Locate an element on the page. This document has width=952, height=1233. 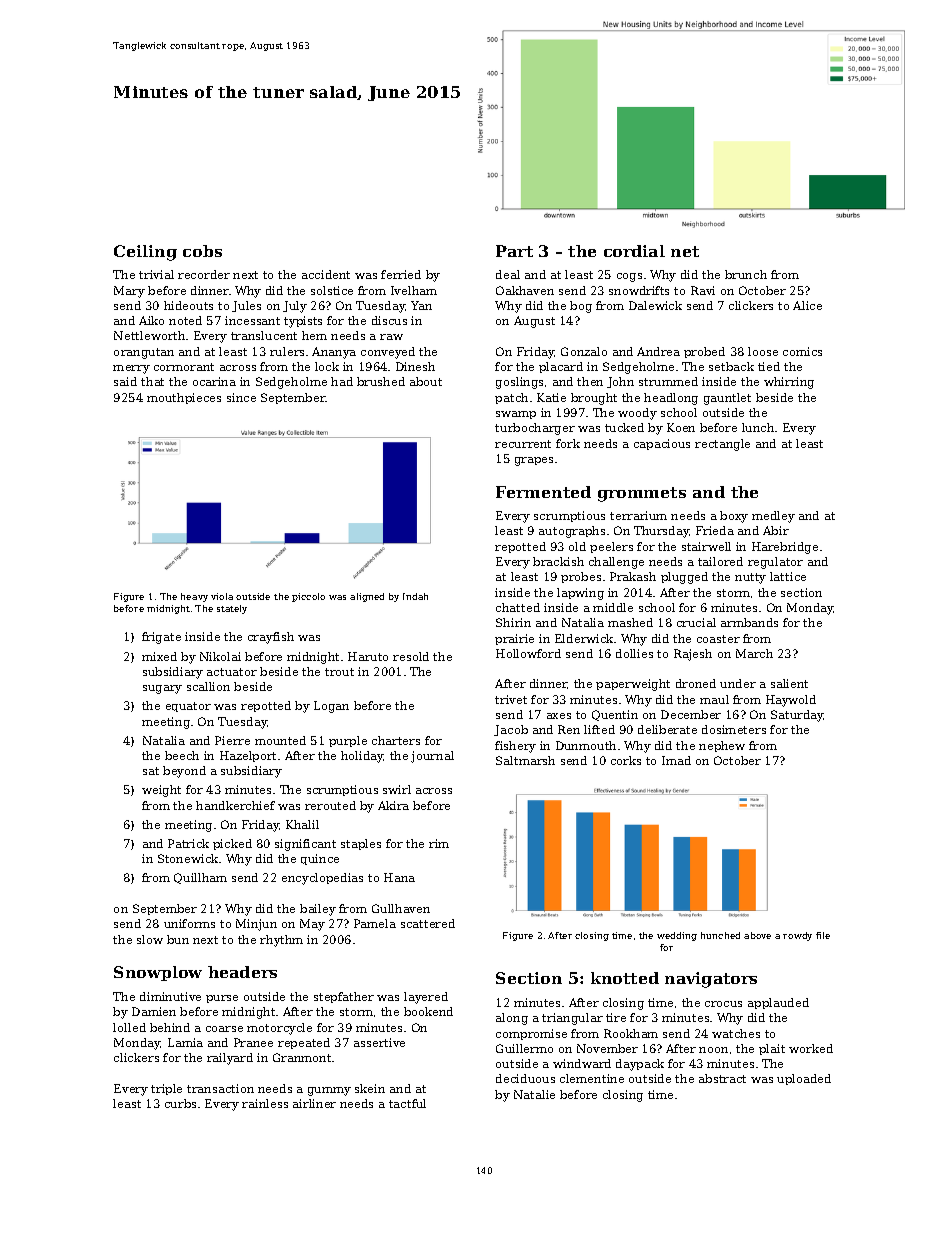
since is located at coordinates (241, 397).
